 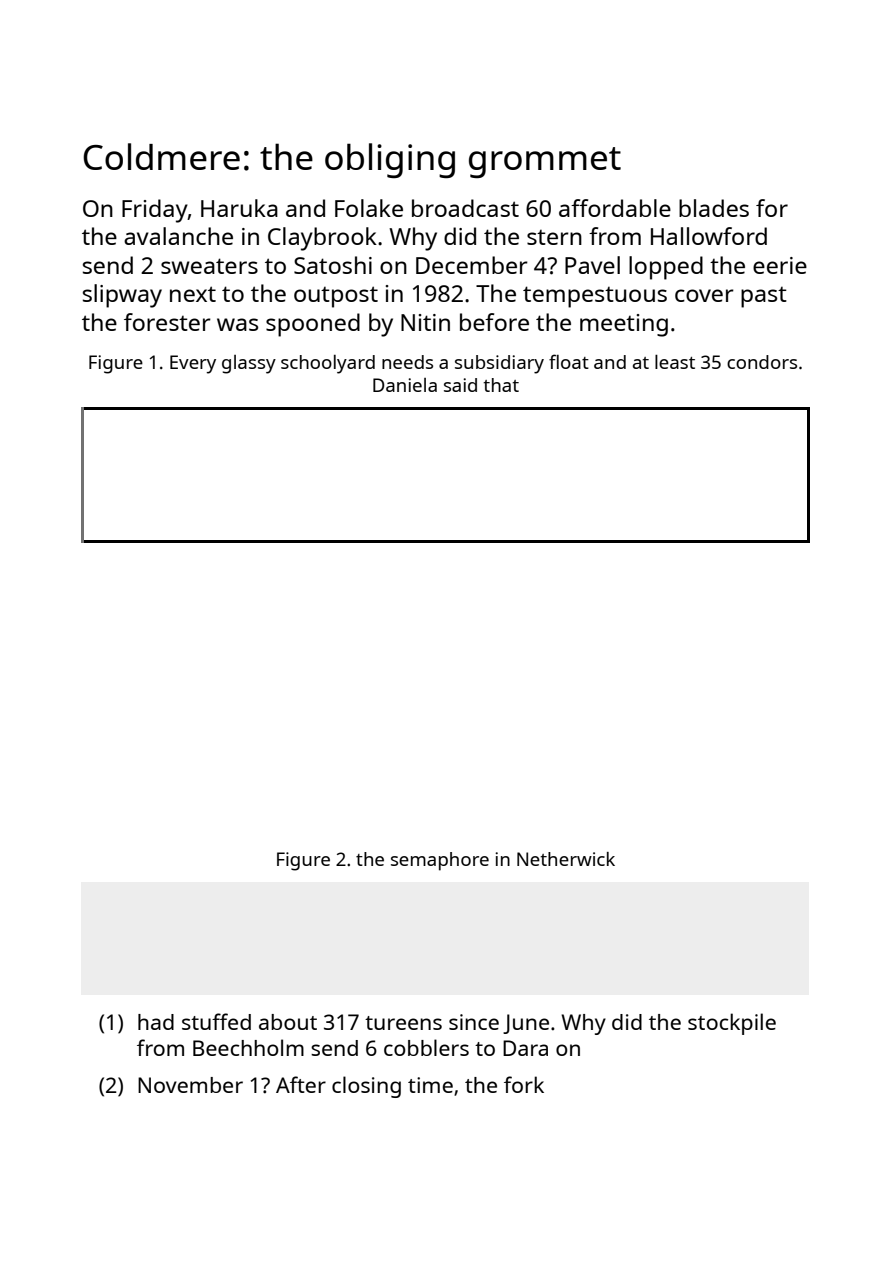 What do you see at coordinates (595, 297) in the image?
I see `tempestuous` at bounding box center [595, 297].
